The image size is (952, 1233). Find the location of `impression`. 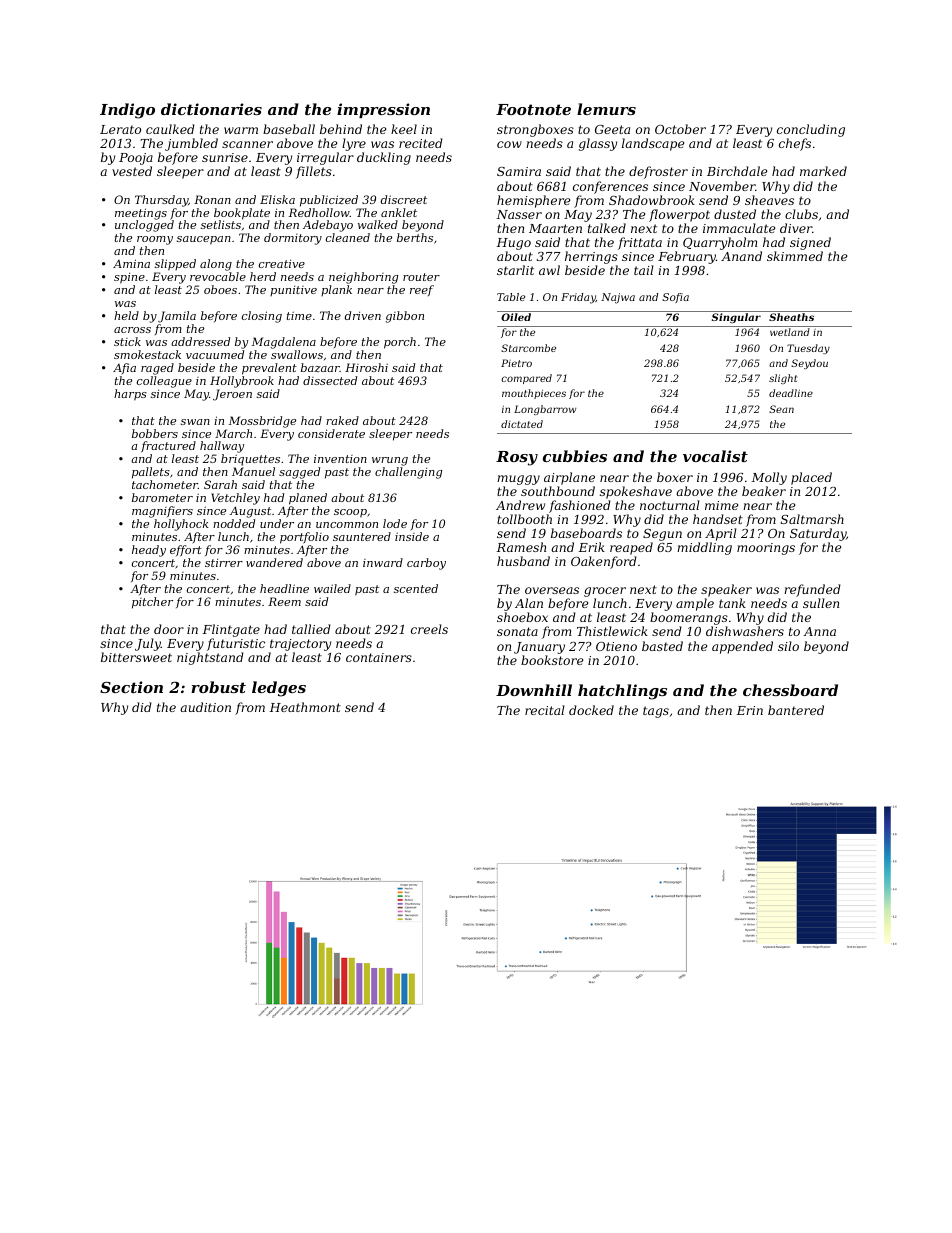

impression is located at coordinates (383, 110).
